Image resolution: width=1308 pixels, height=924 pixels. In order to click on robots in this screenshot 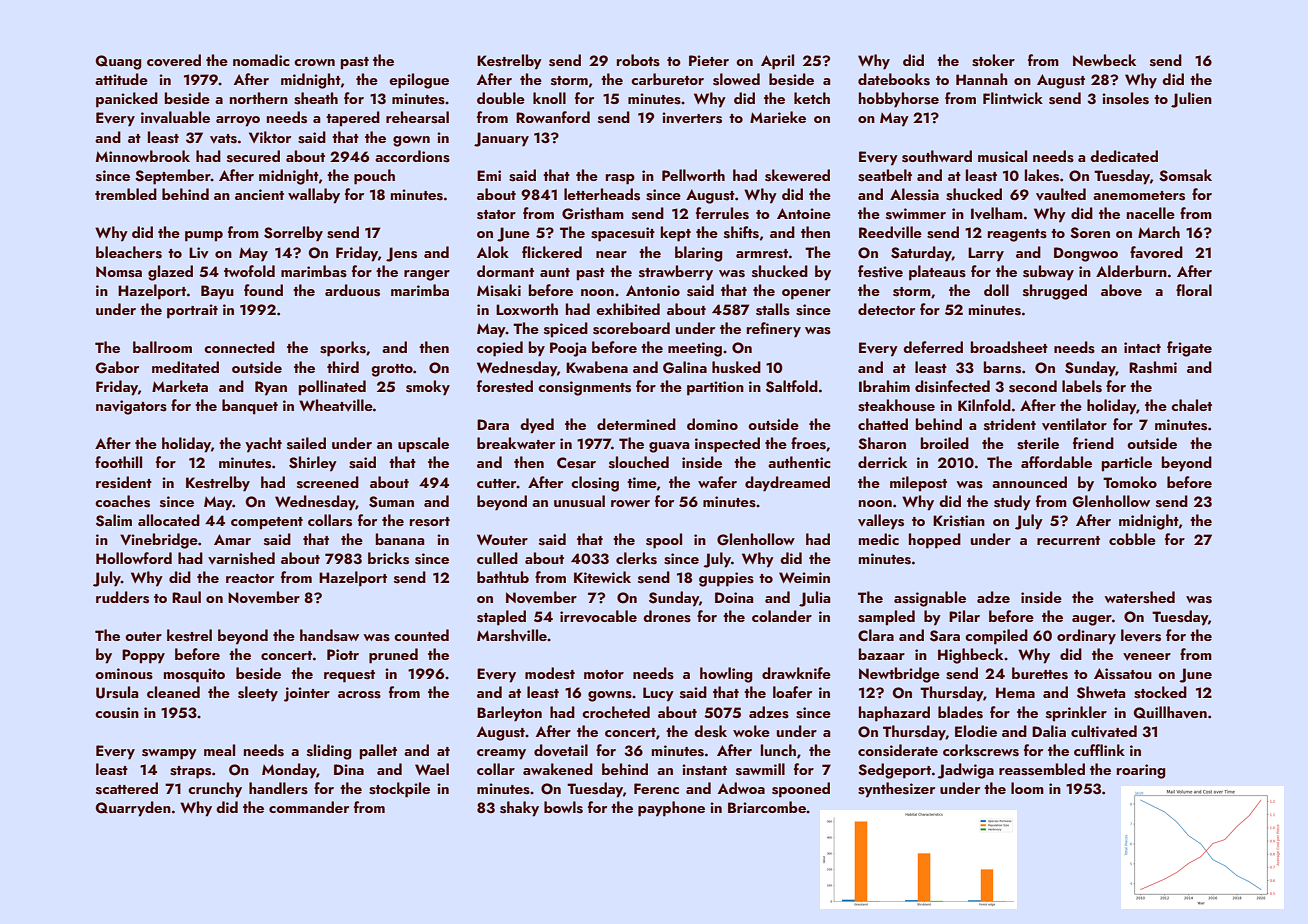, I will do `click(638, 60)`.
